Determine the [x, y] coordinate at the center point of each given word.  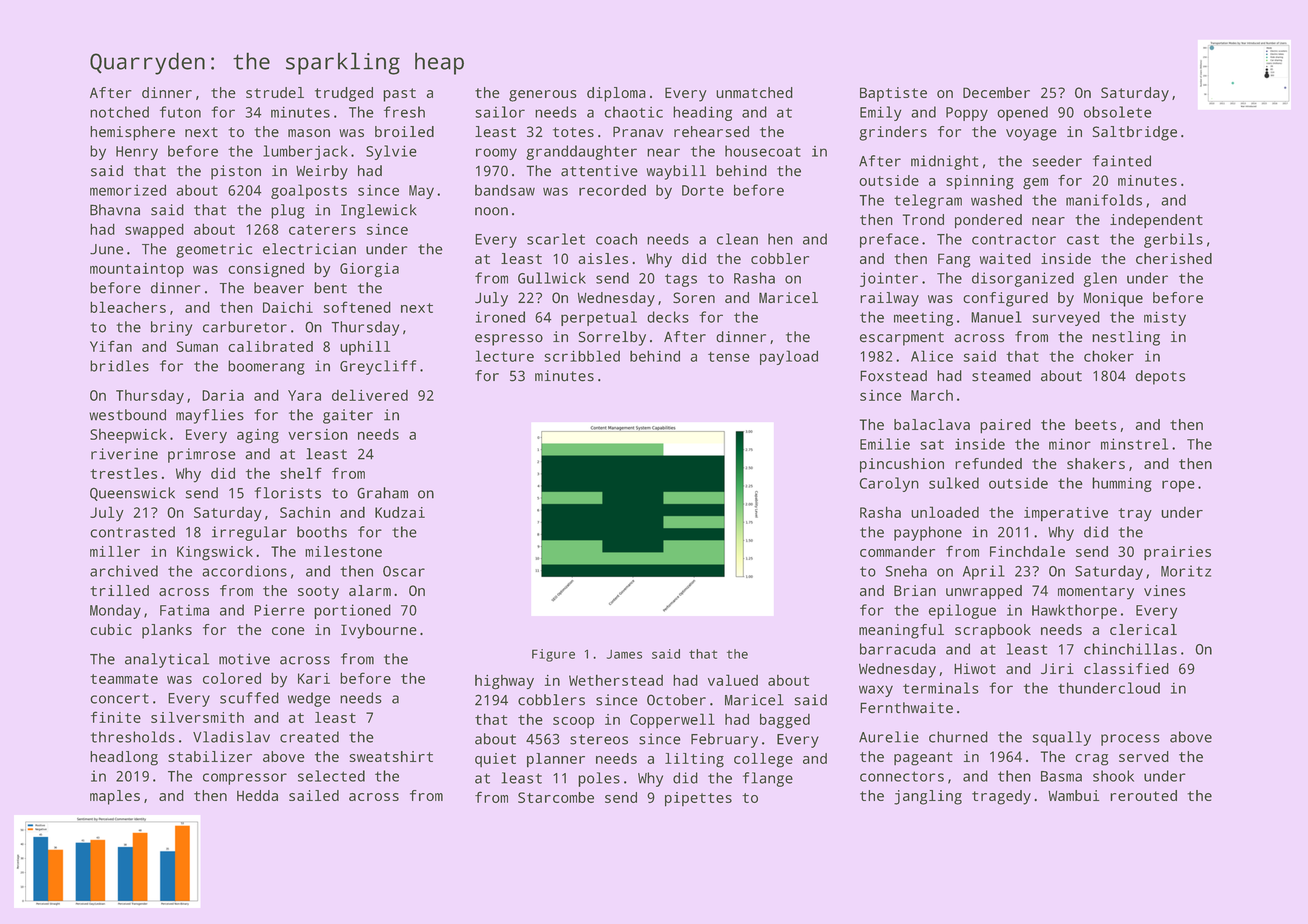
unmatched [754, 92]
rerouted [1143, 795]
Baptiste [893, 94]
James [624, 654]
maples [115, 797]
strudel [275, 92]
